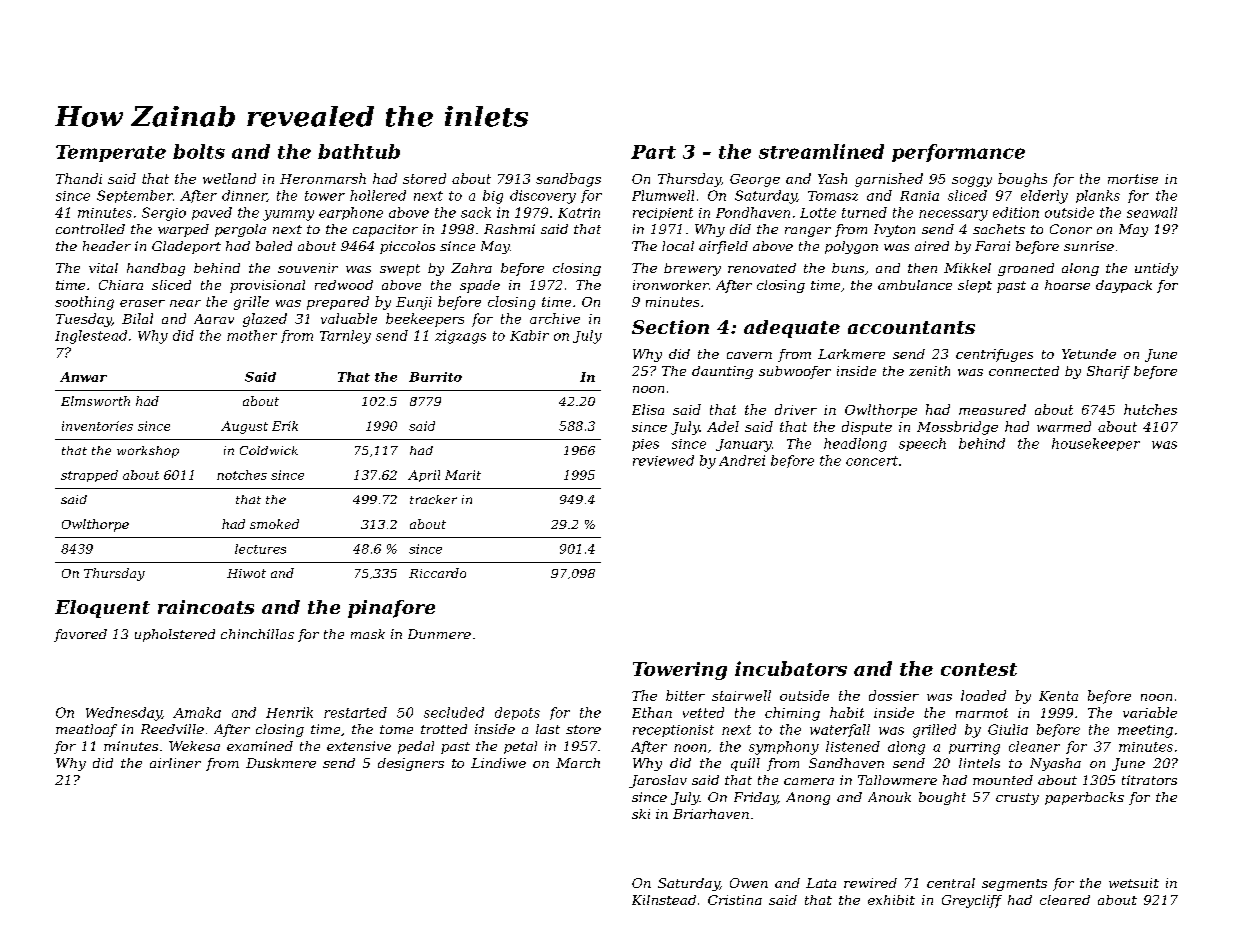 The height and width of the screenshot is (952, 1233). What do you see at coordinates (480, 286) in the screenshot?
I see `spade` at bounding box center [480, 286].
